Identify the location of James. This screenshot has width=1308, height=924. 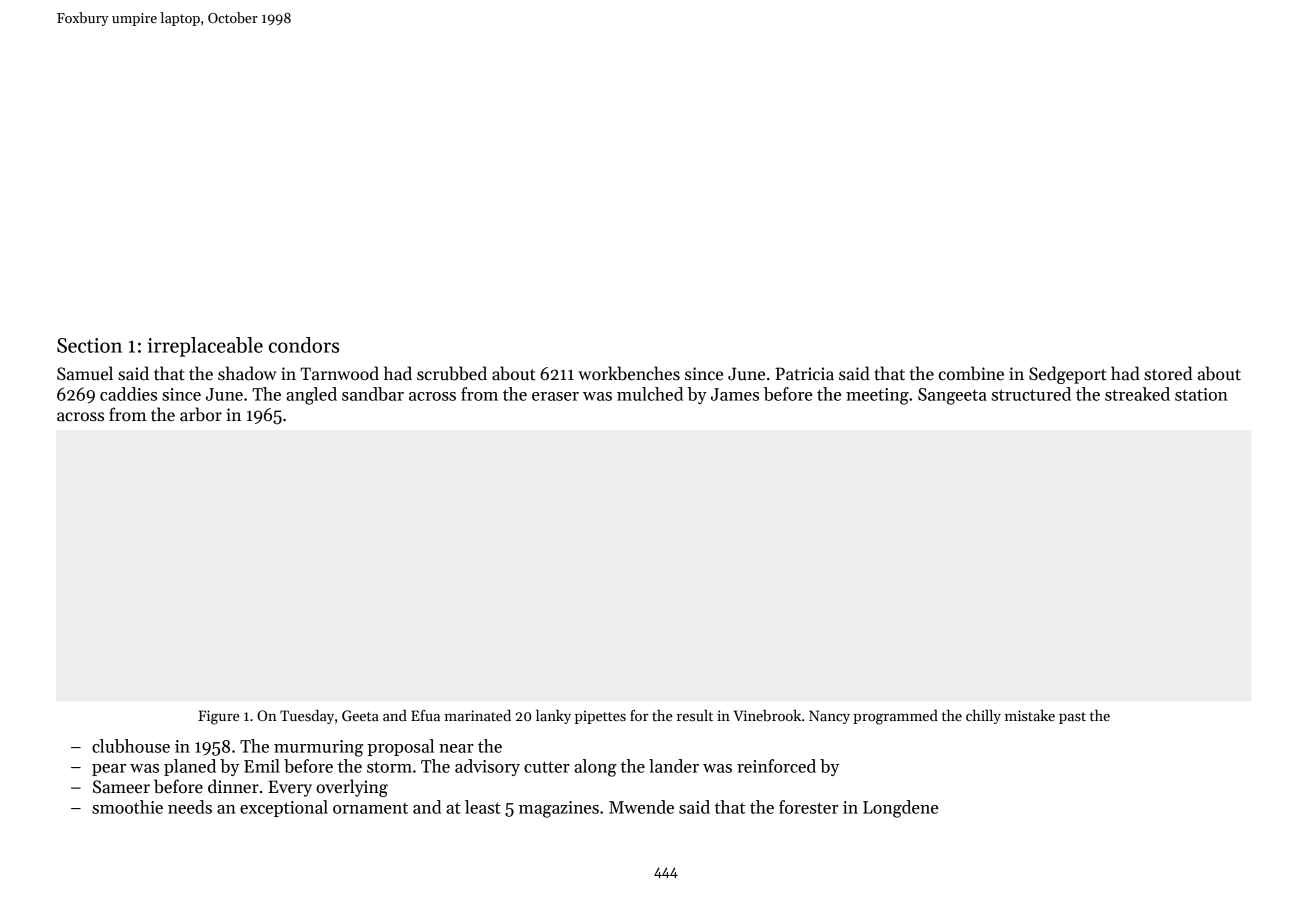
(735, 394).
